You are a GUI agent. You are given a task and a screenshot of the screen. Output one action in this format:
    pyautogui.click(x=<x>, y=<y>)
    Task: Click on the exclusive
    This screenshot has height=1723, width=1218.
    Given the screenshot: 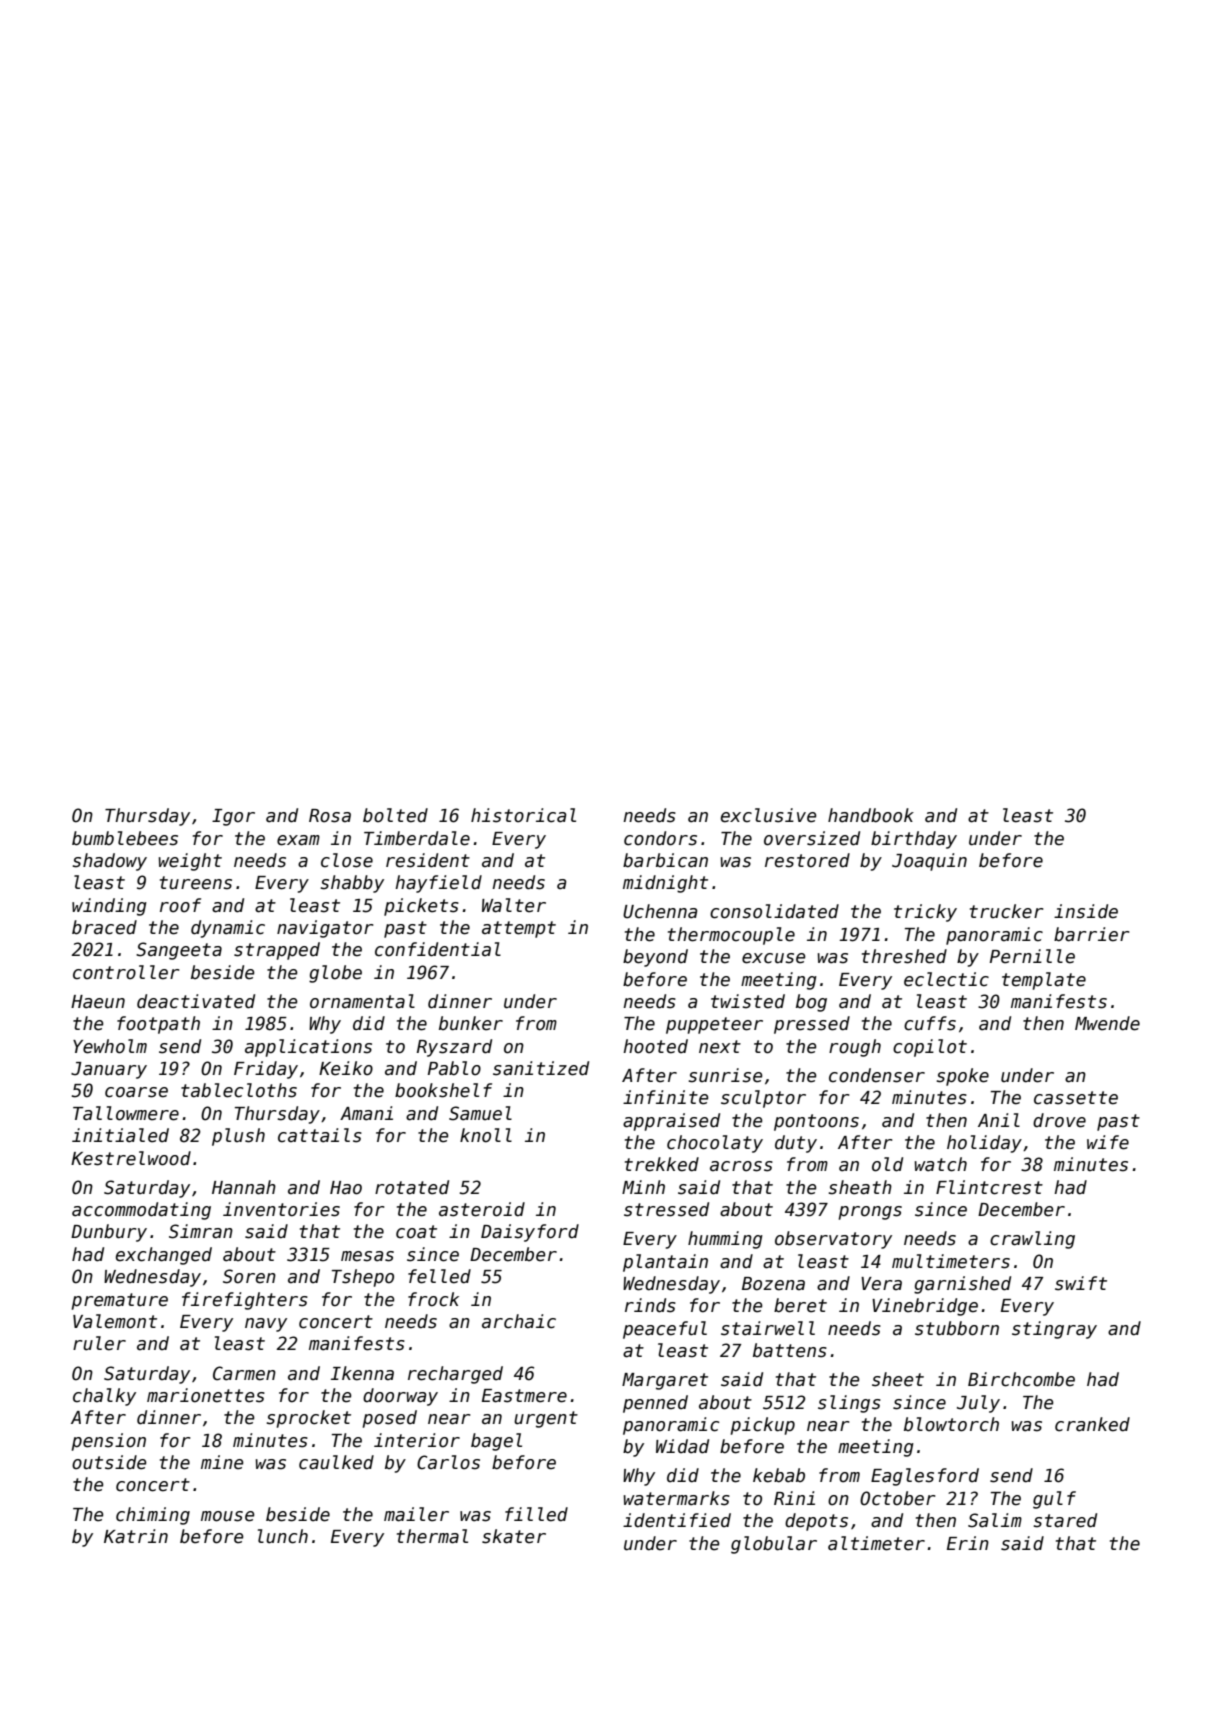 What is the action you would take?
    pyautogui.click(x=769, y=815)
